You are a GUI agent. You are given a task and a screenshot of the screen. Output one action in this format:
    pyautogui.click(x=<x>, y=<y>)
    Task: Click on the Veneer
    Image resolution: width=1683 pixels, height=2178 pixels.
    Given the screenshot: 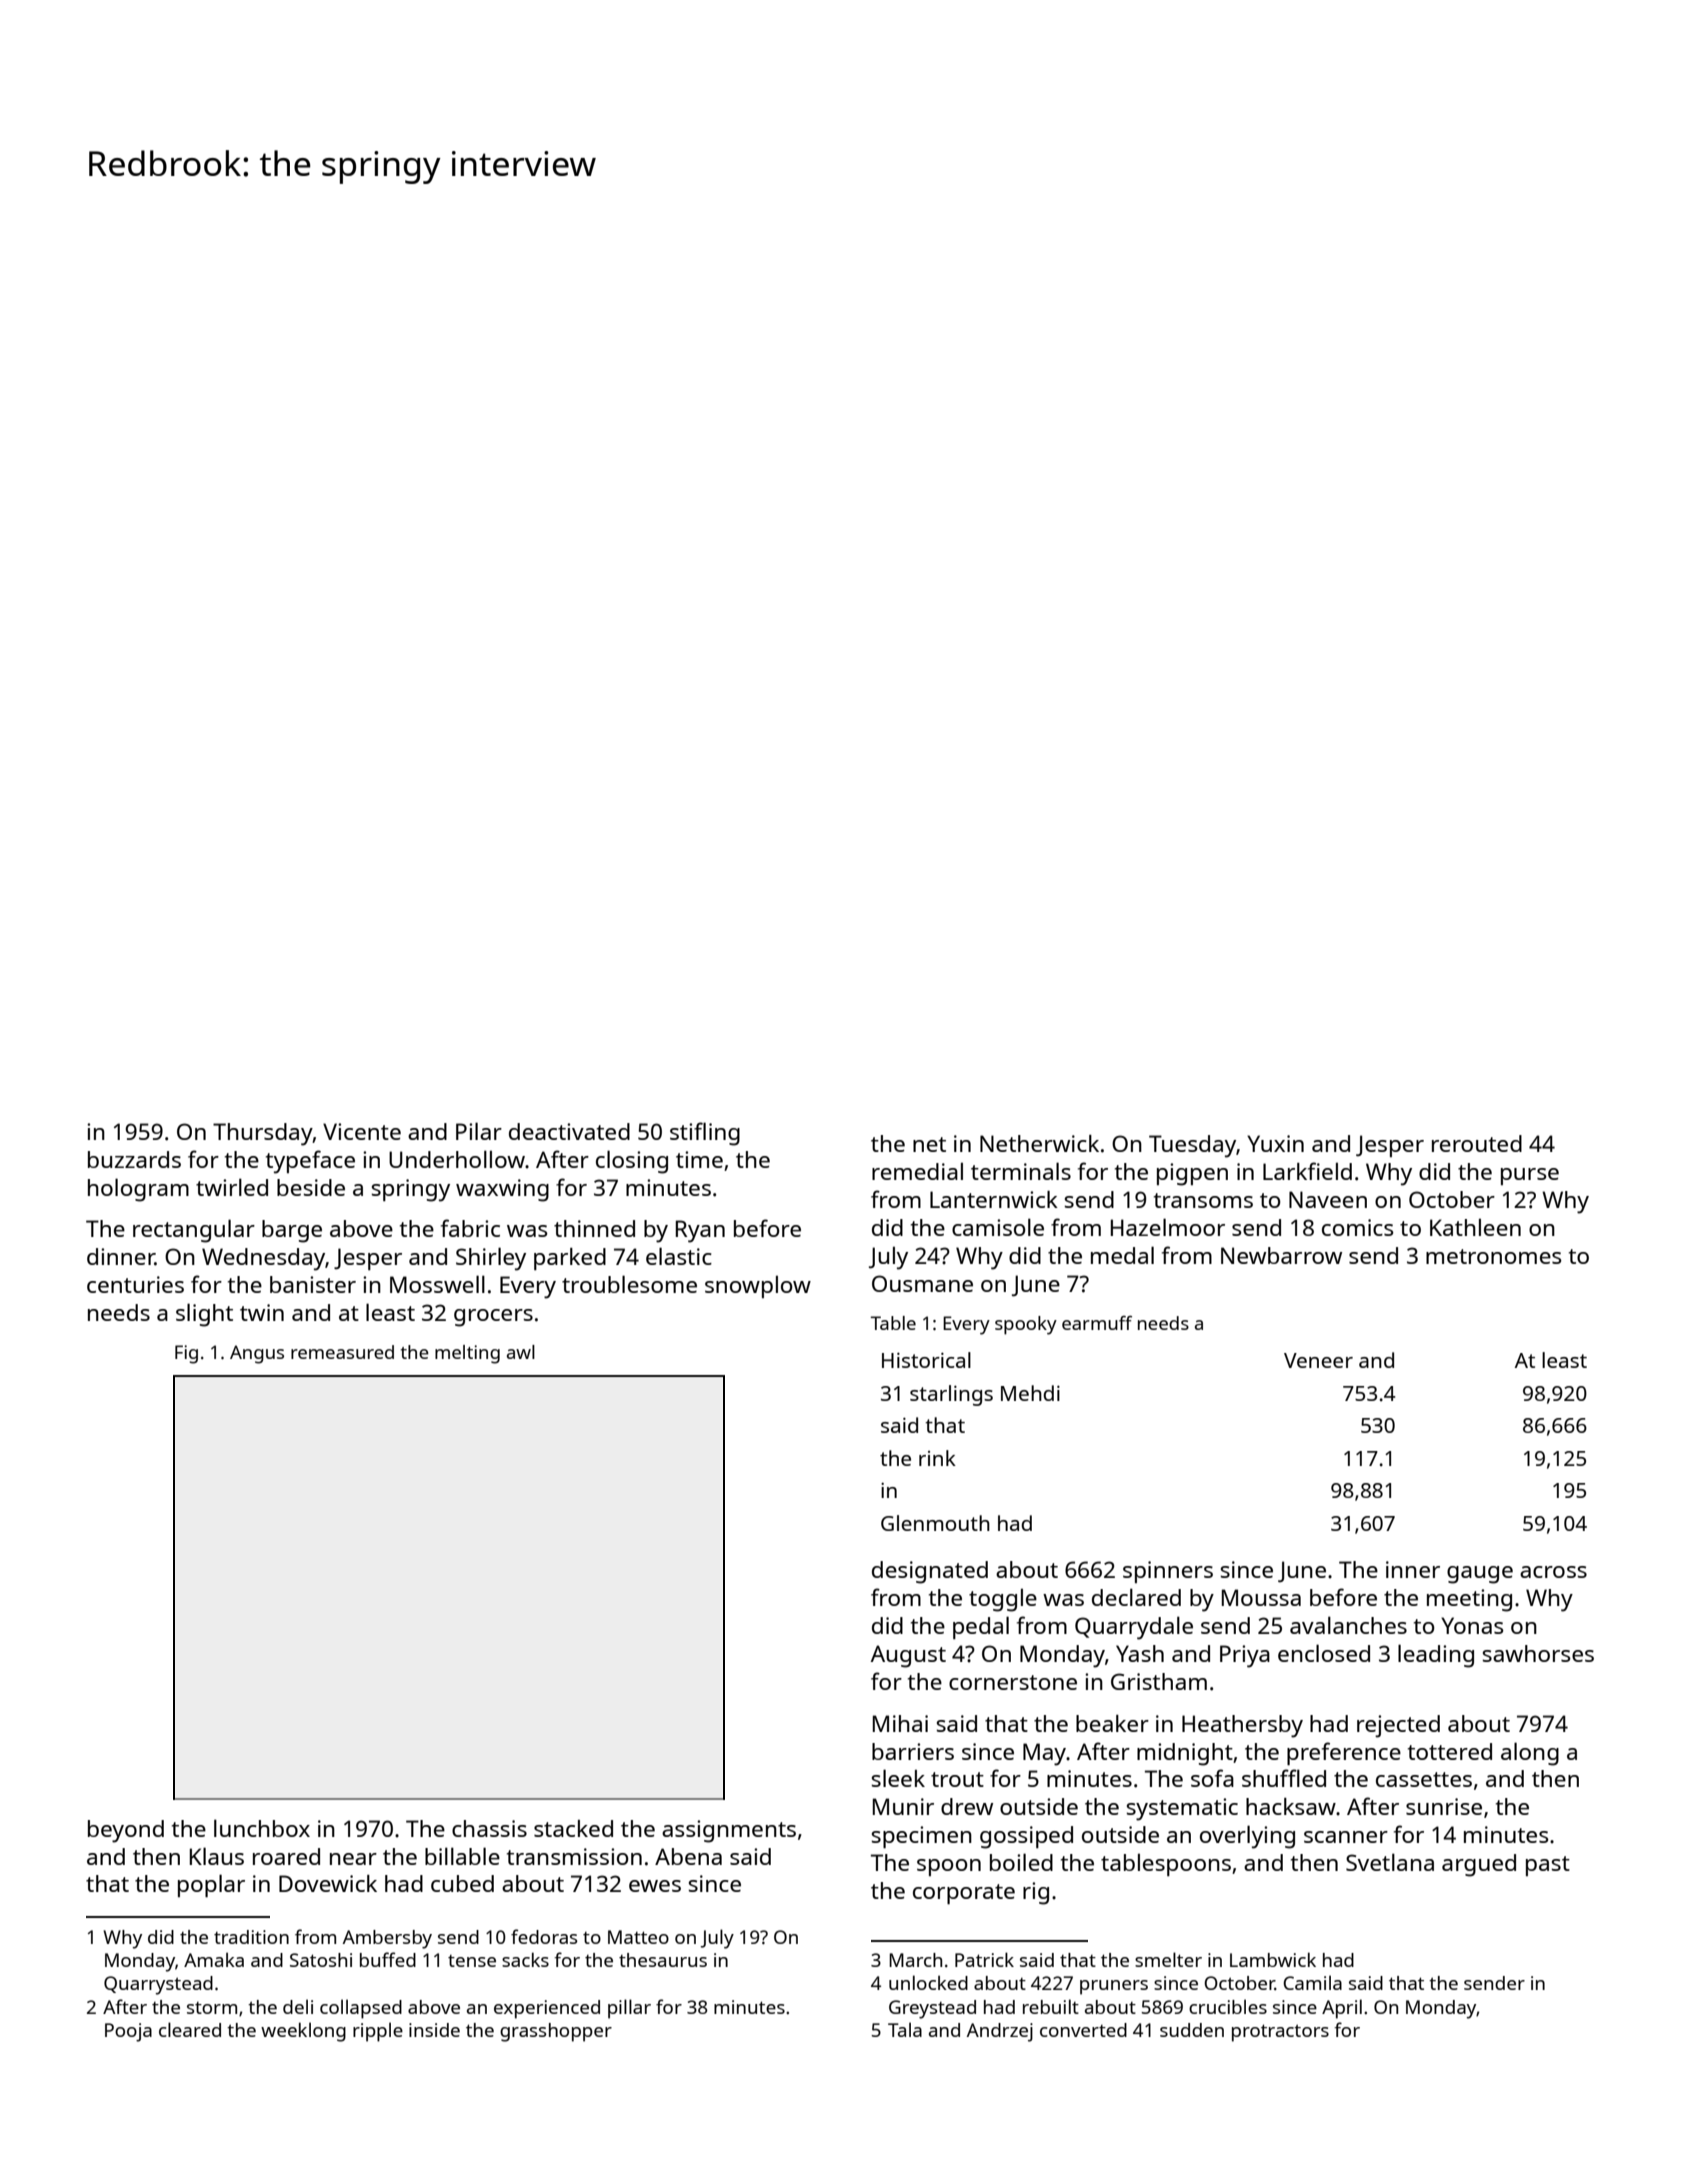 What is the action you would take?
    pyautogui.click(x=1318, y=1360)
